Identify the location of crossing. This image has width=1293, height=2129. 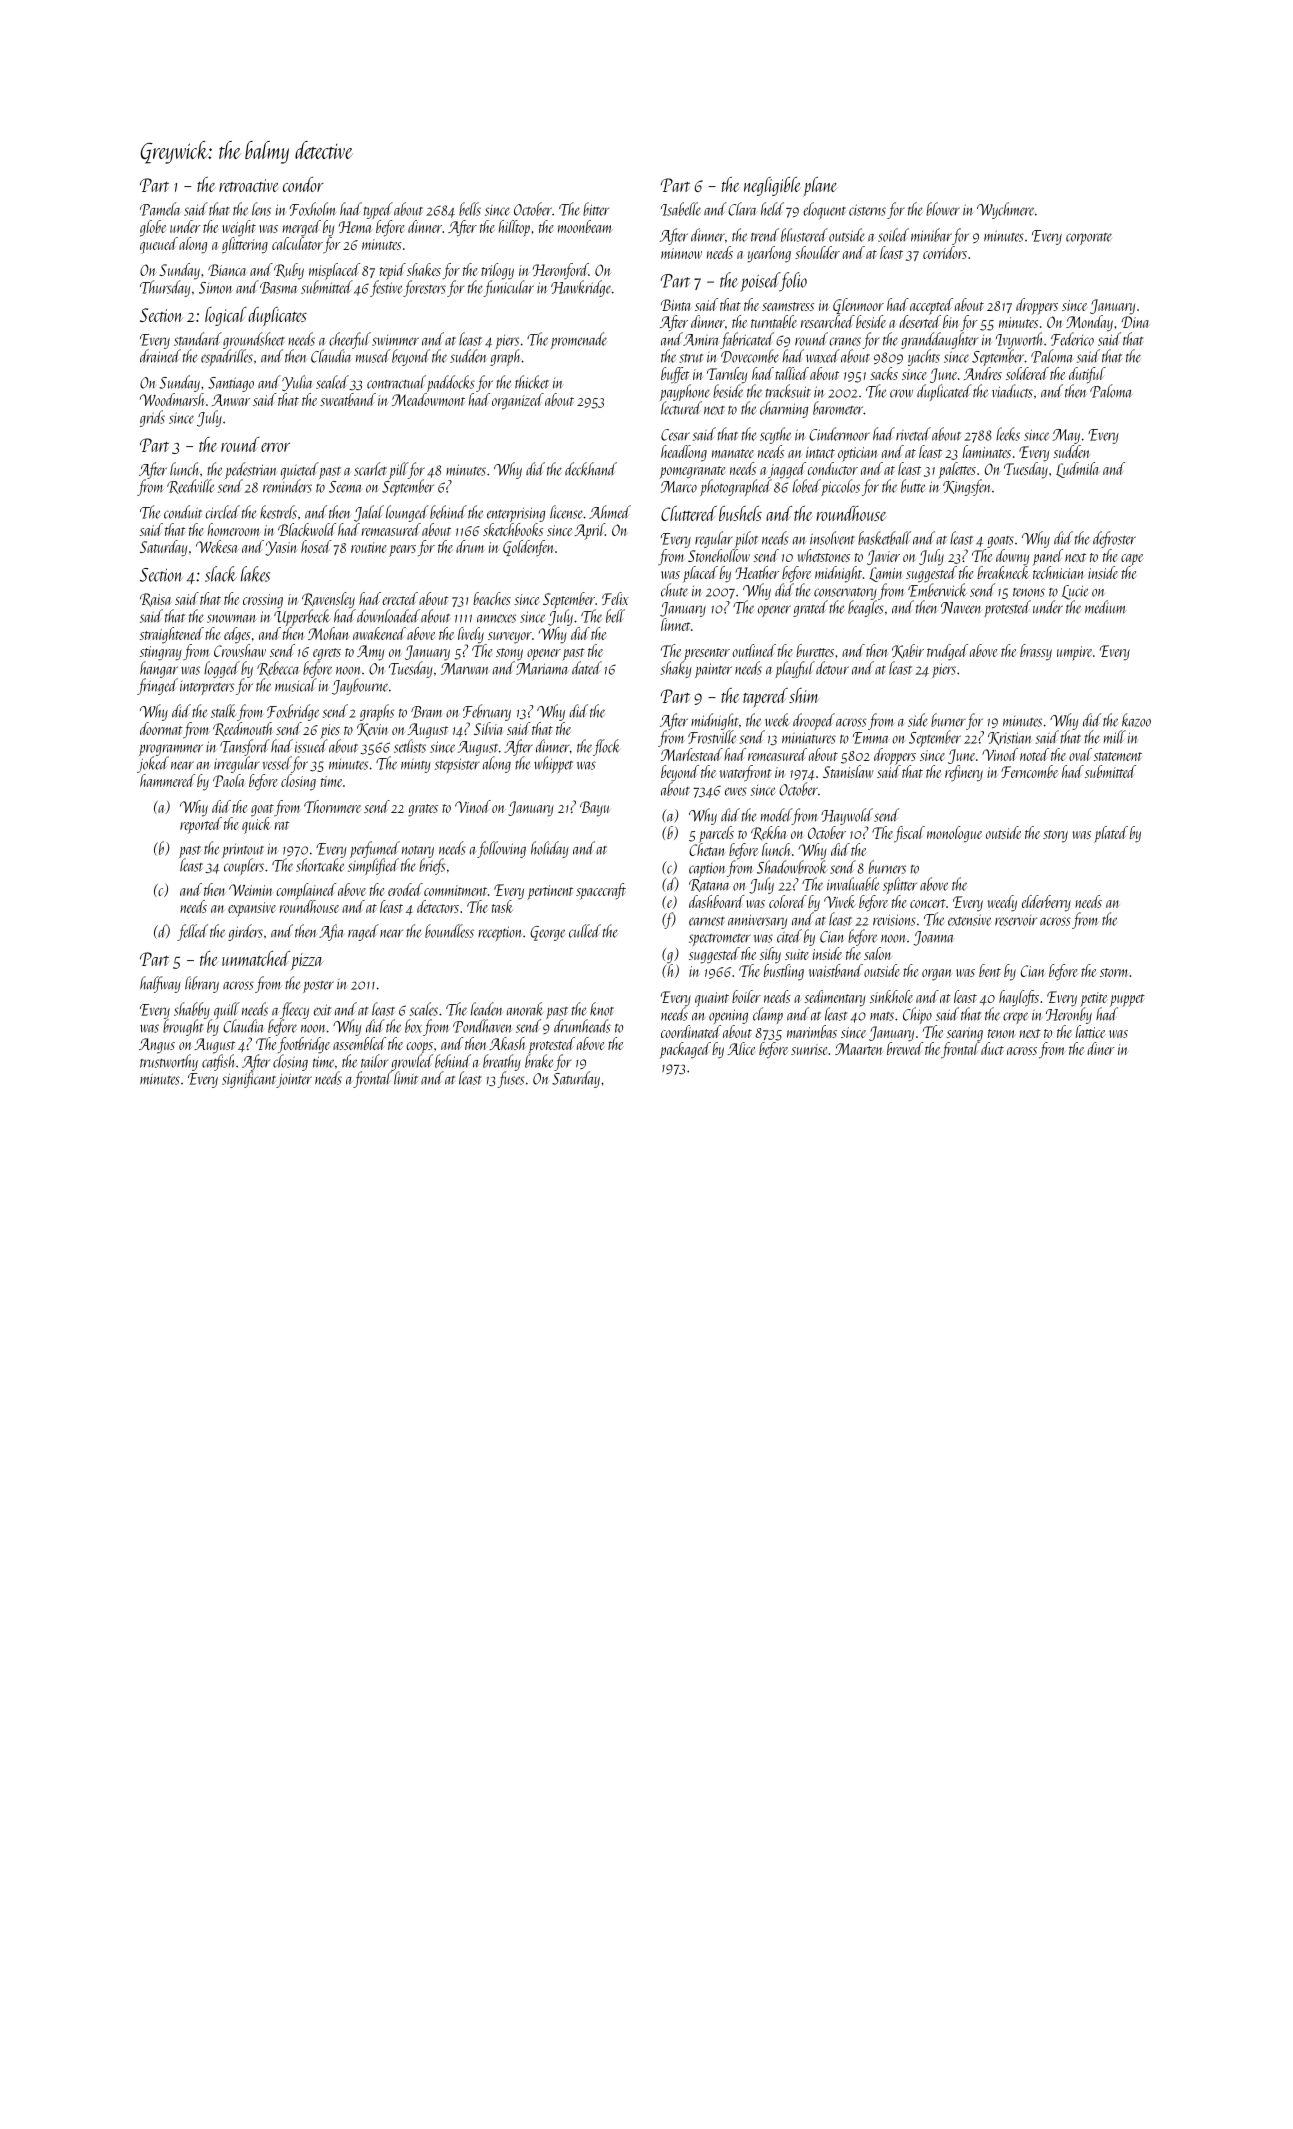
(263, 601).
